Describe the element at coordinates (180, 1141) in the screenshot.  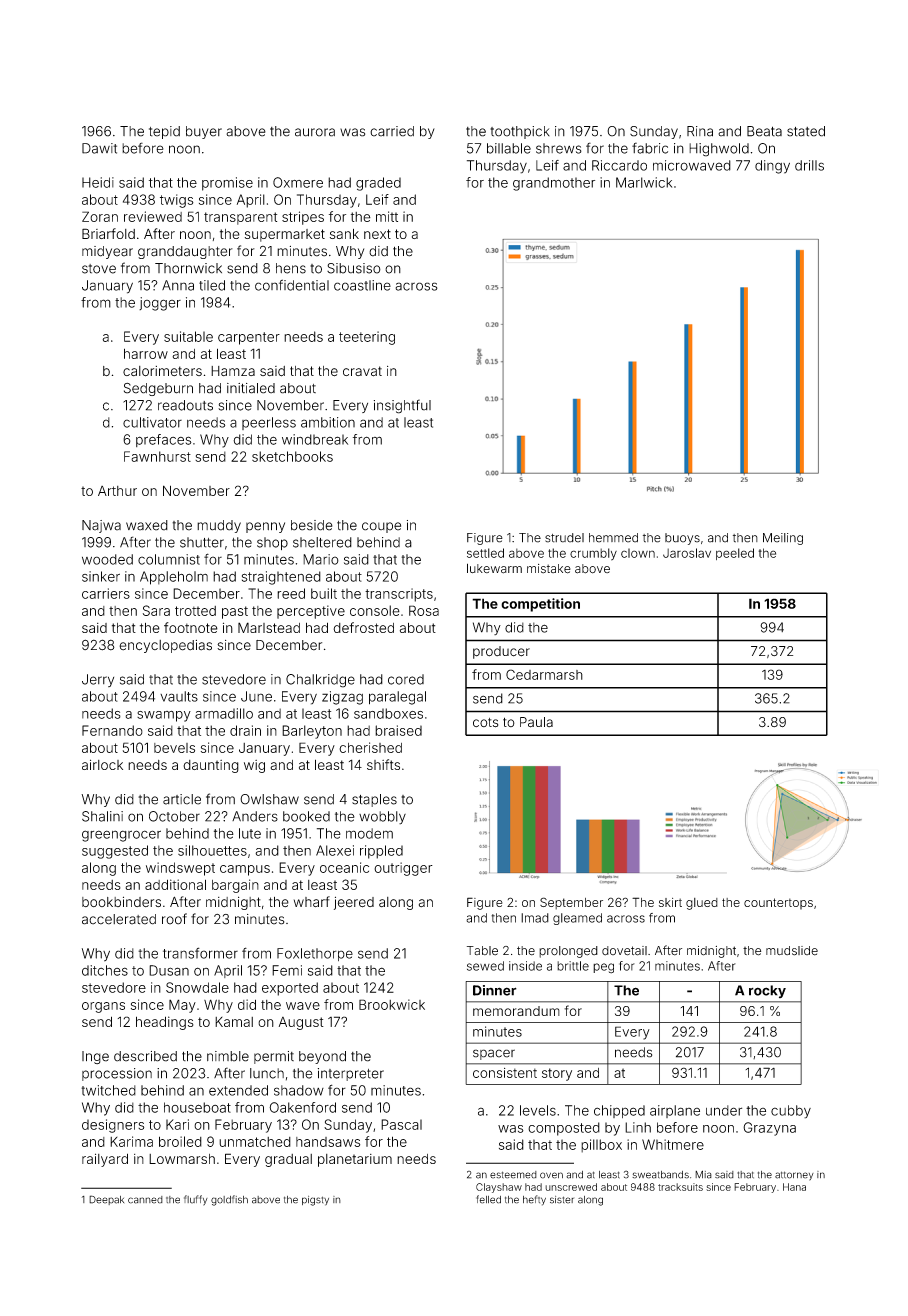
I see `broiled` at that location.
